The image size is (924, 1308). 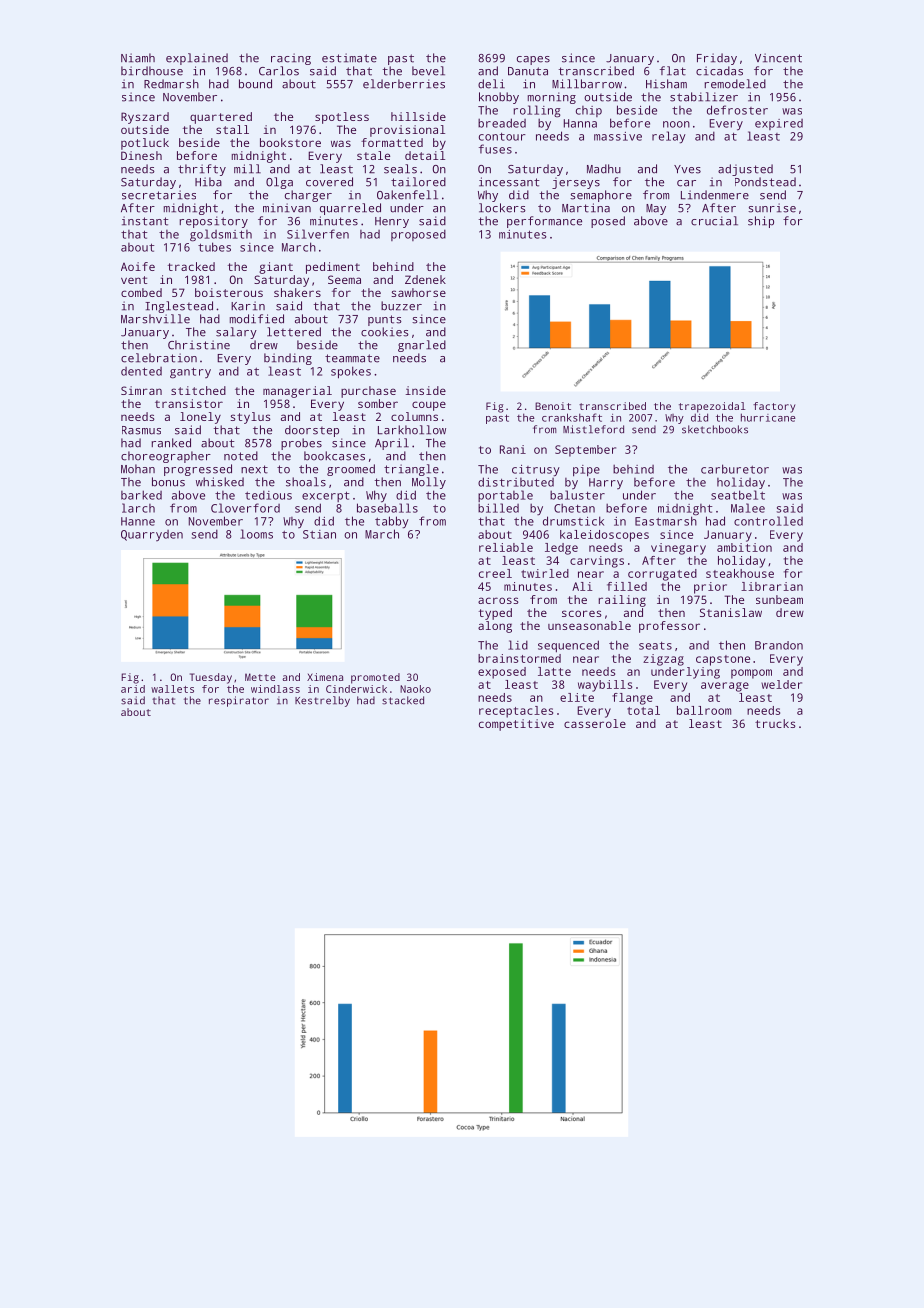 What do you see at coordinates (319, 534) in the document?
I see `Stian` at bounding box center [319, 534].
